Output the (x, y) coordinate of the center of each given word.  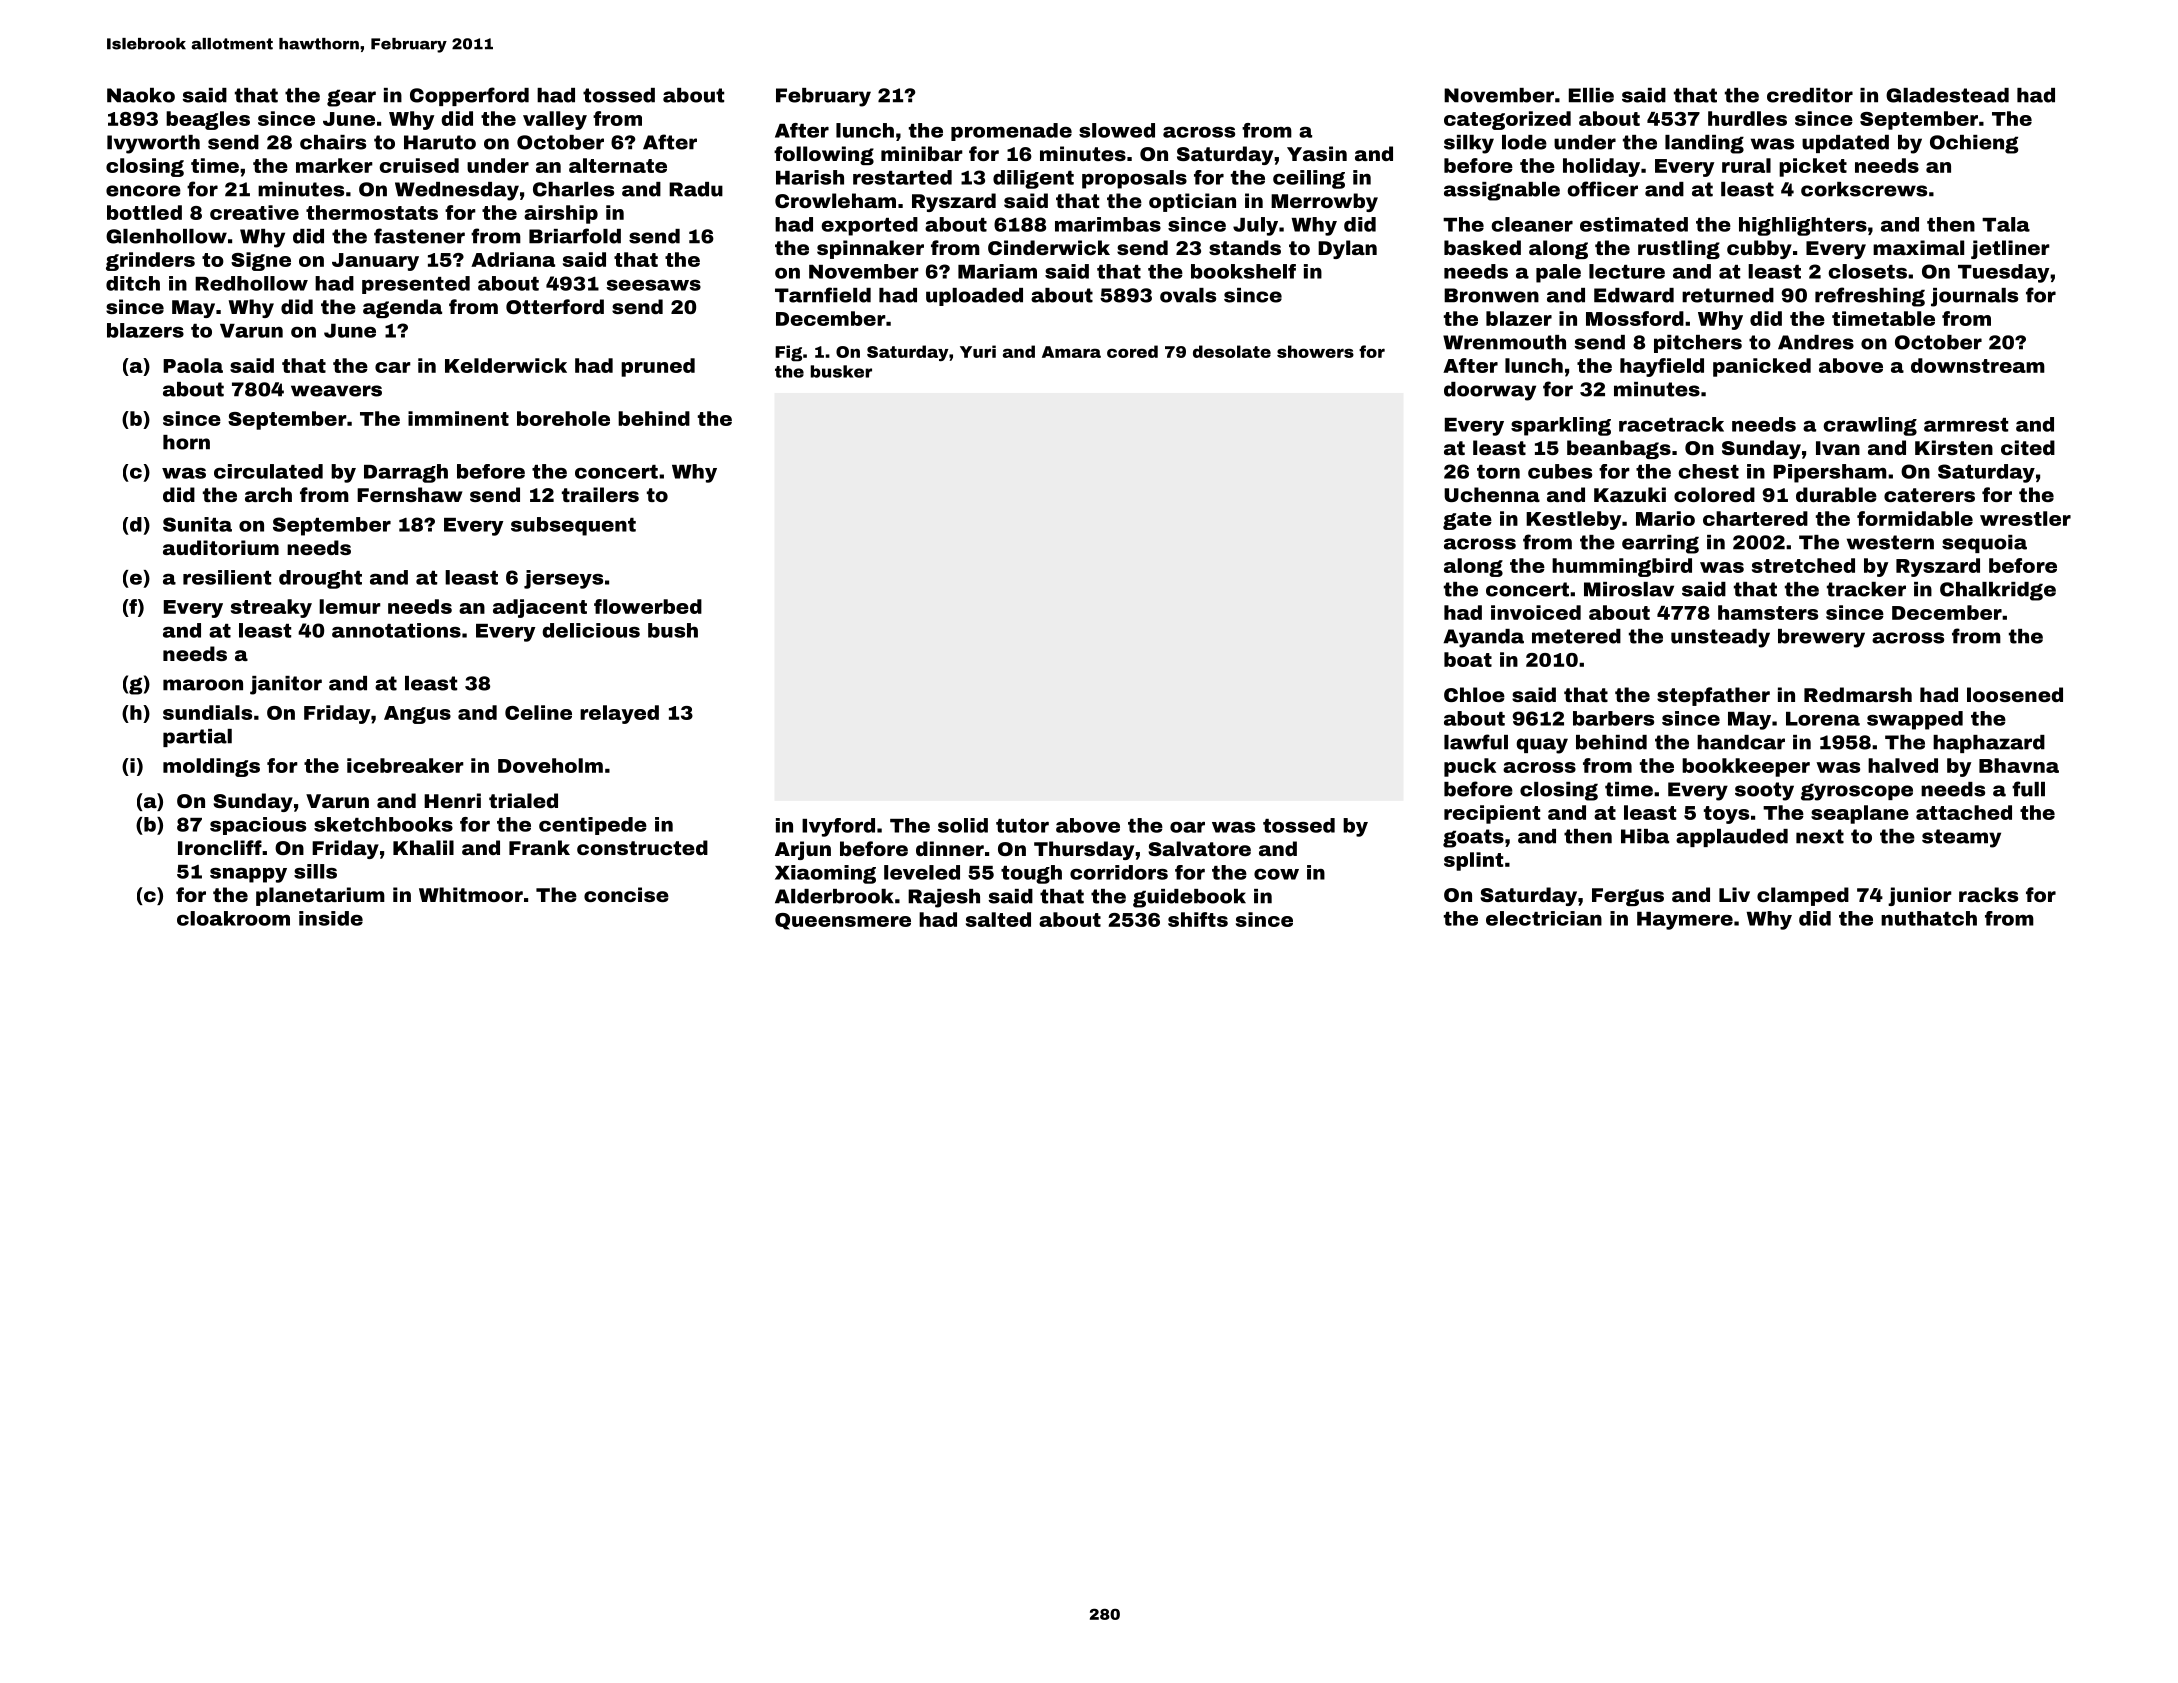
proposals (1134, 179)
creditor (1810, 95)
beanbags (1619, 449)
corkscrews (1864, 189)
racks (1988, 894)
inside (331, 918)
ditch (133, 283)
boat (1468, 659)
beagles (208, 120)
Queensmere (843, 921)
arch (268, 494)
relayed (619, 714)
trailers (600, 494)
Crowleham (835, 200)
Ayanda (1483, 638)
